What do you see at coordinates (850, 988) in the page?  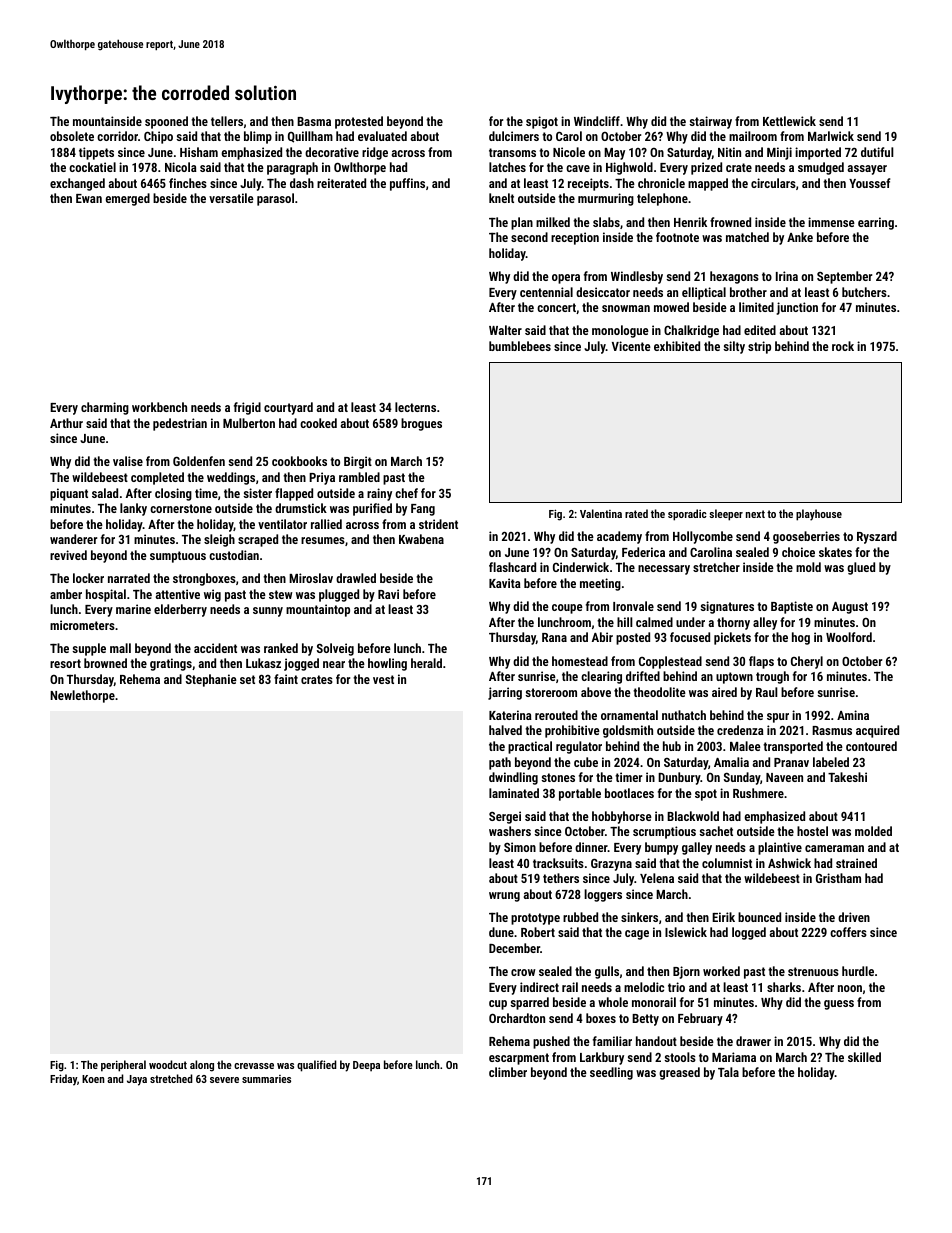 I see `noon` at bounding box center [850, 988].
